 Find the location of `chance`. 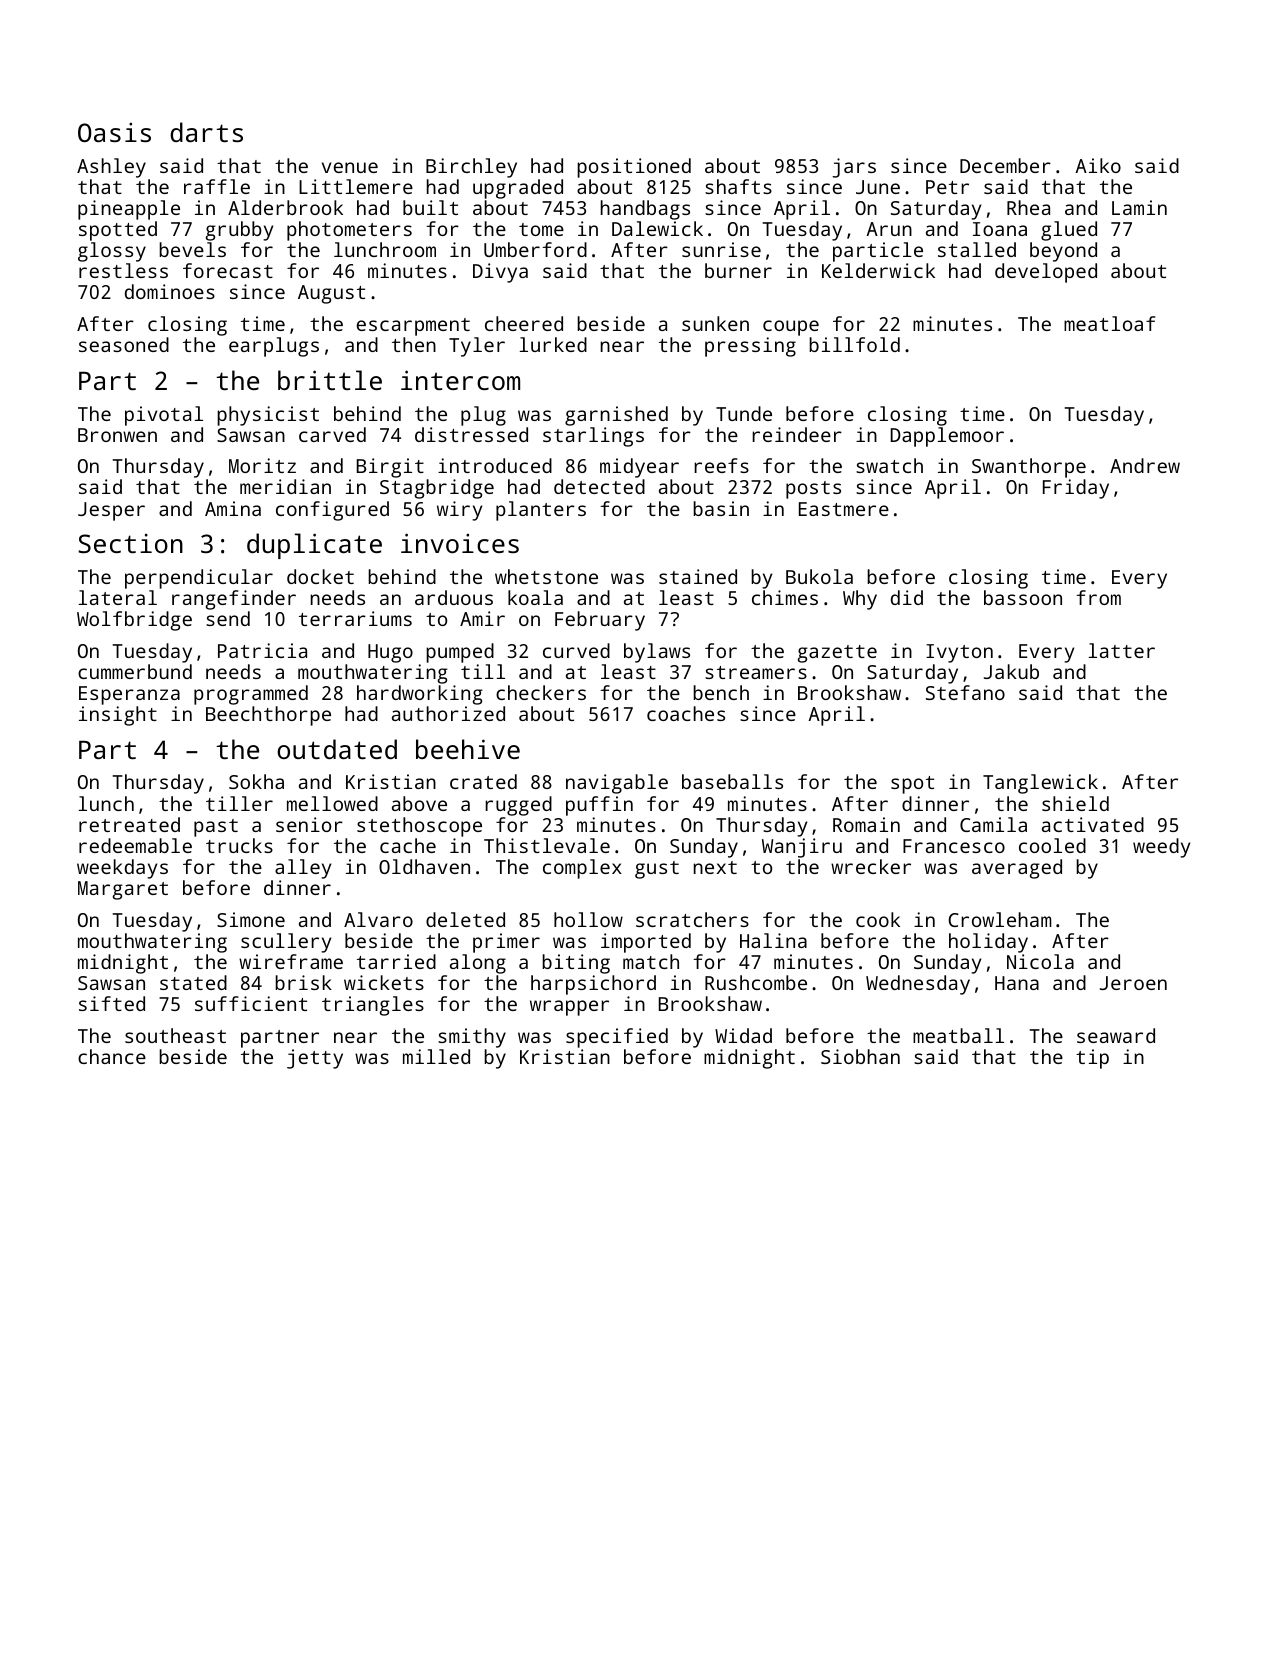

chance is located at coordinates (112, 1056).
